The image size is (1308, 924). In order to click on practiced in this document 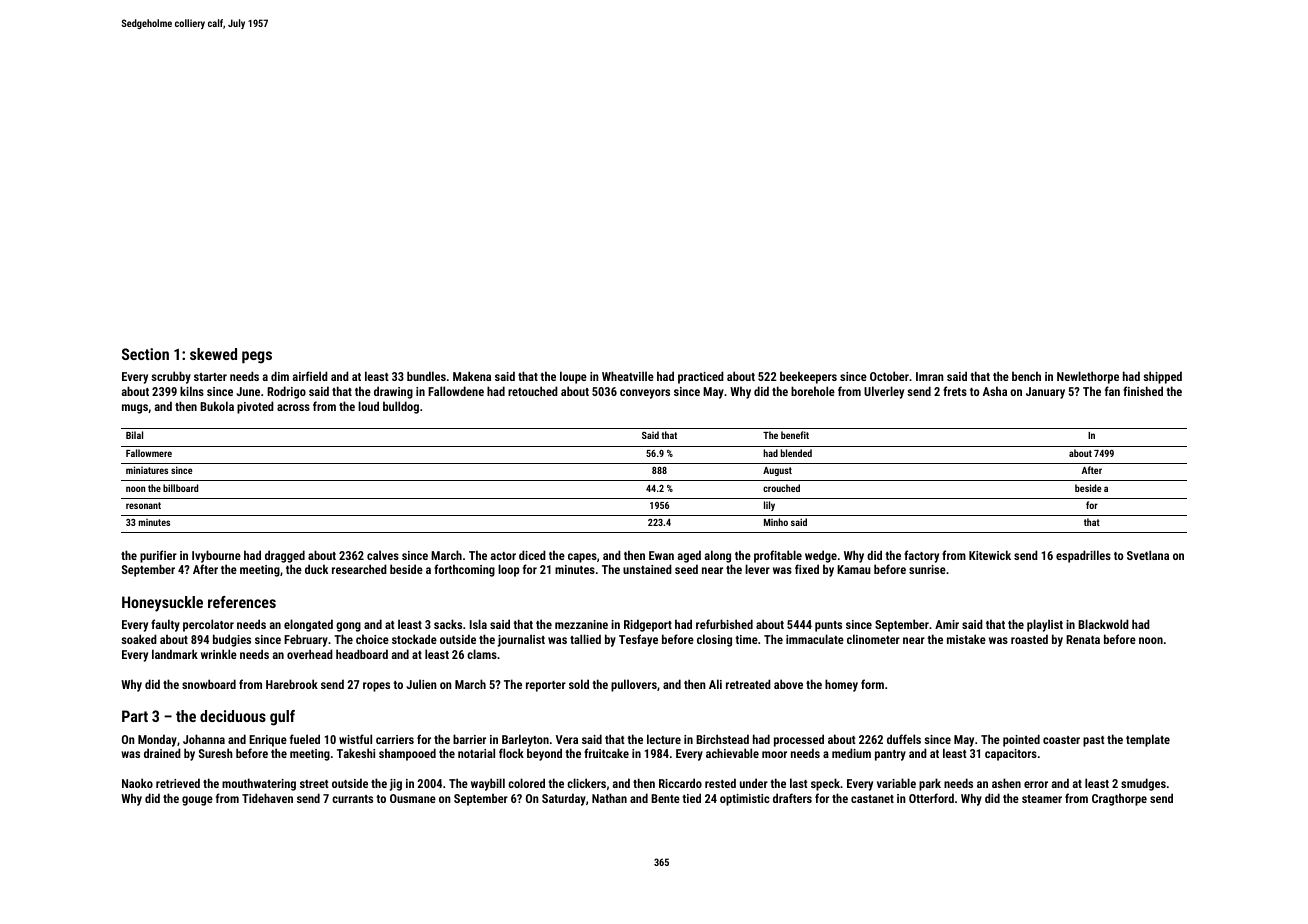, I will do `click(701, 377)`.
